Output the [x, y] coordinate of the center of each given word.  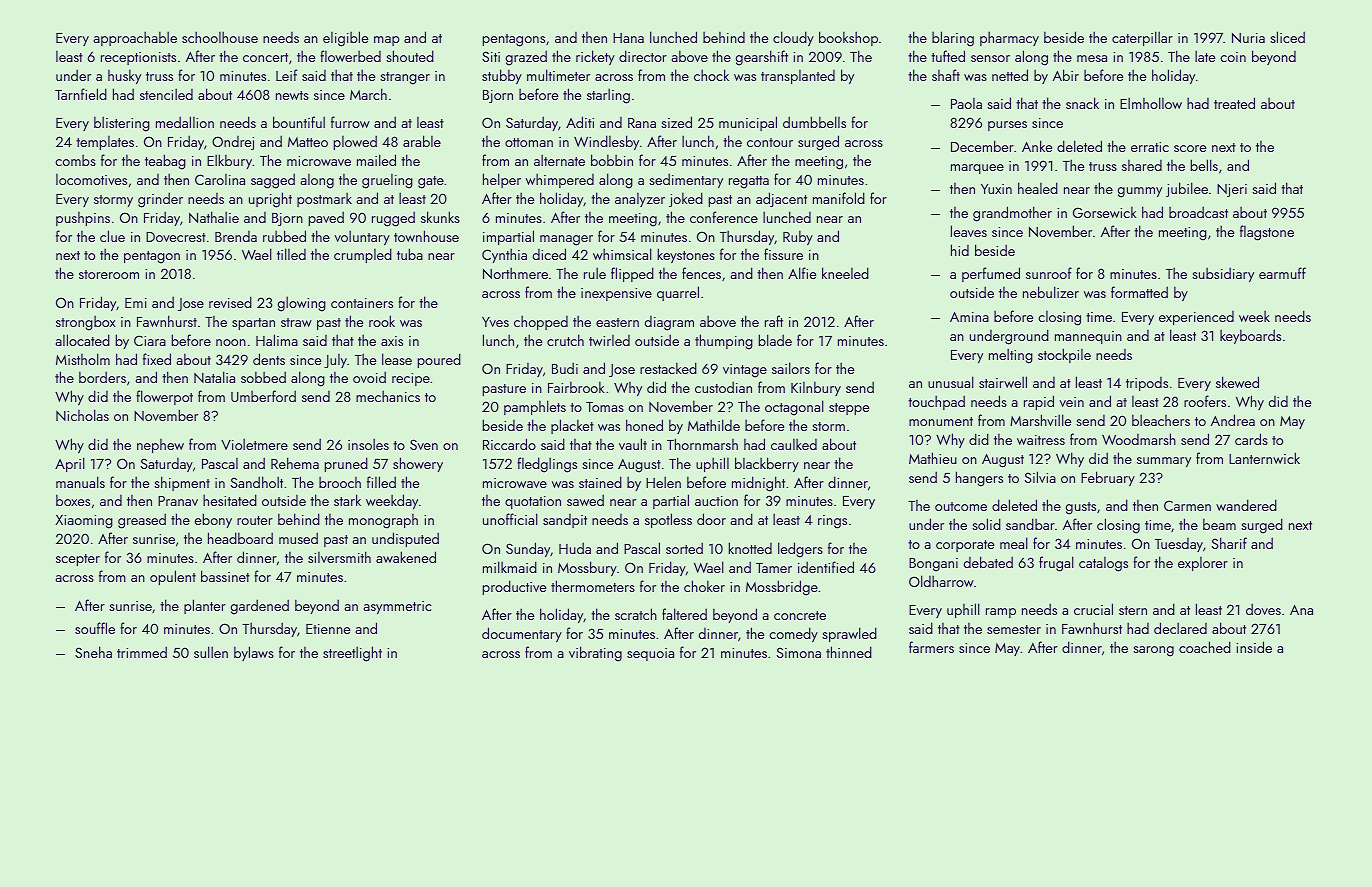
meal [1014, 543]
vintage [745, 371]
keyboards [1250, 336]
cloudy [793, 38]
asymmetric [397, 607]
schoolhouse [220, 37]
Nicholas [82, 415]
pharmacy [1009, 38]
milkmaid [510, 567]
